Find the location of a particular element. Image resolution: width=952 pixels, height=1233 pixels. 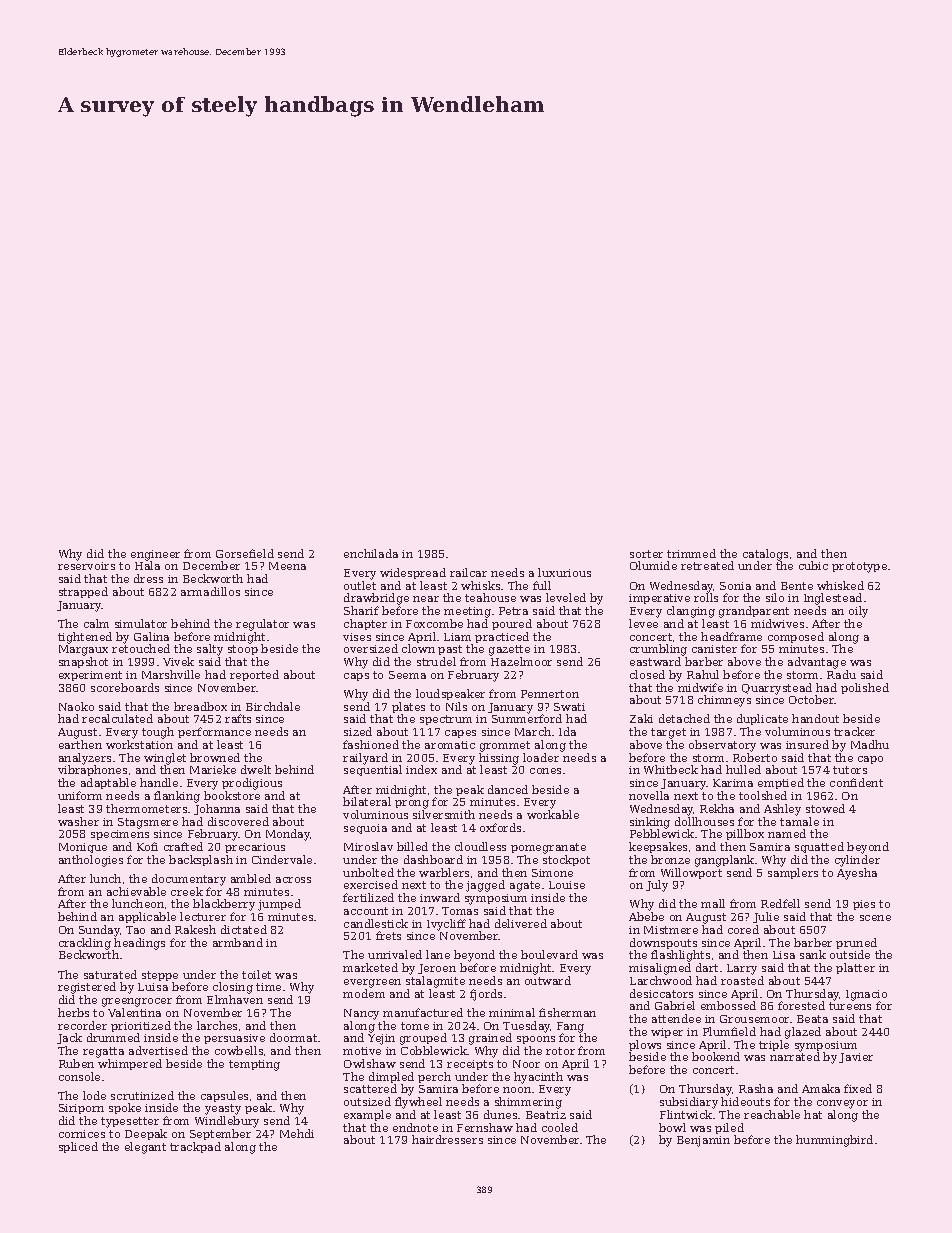

engineer is located at coordinates (155, 556).
